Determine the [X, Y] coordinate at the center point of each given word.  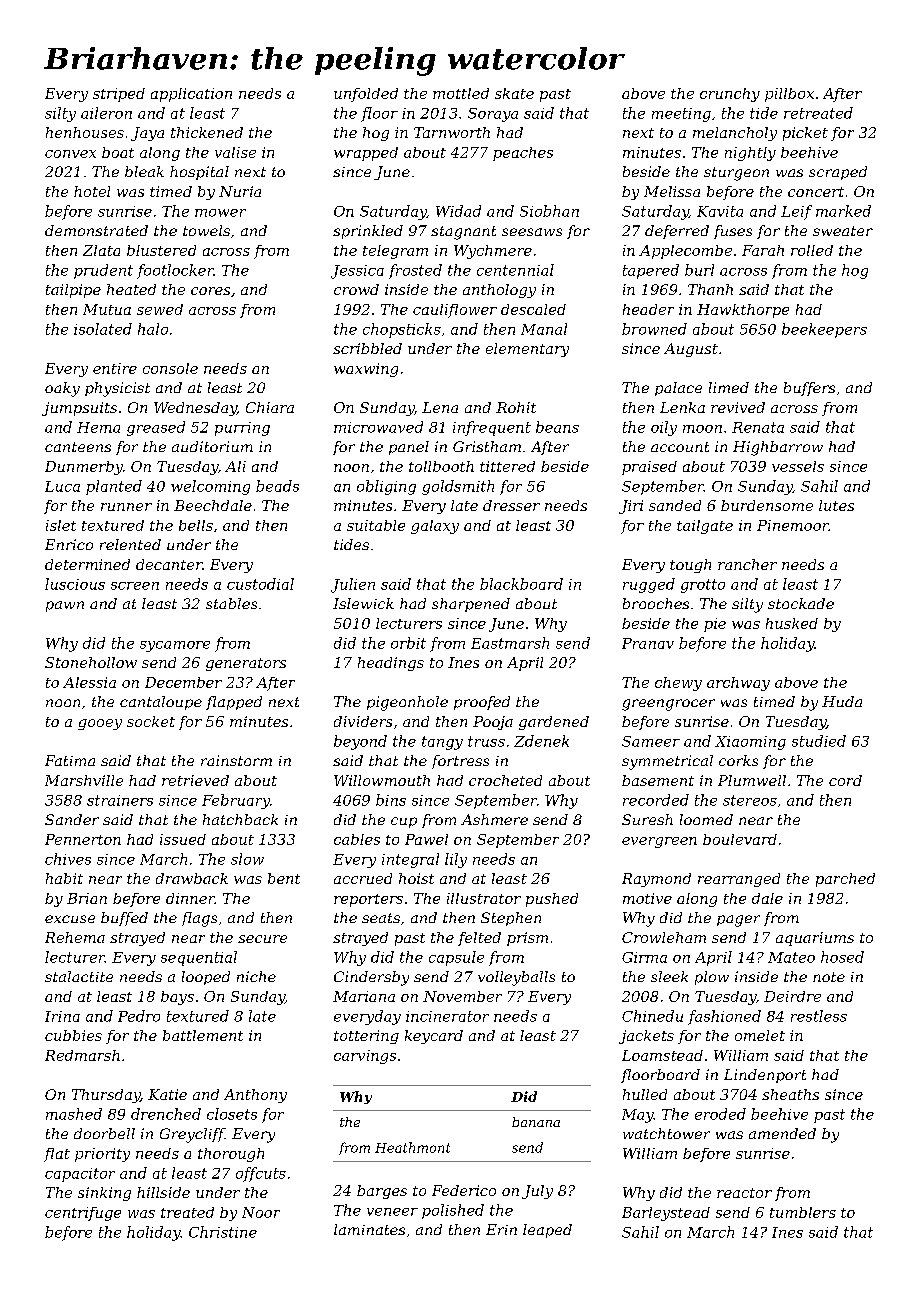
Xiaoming [750, 743]
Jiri [631, 507]
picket [805, 134]
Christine [223, 1232]
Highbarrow [778, 448]
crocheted [505, 780]
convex [70, 154]
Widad [458, 211]
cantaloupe [161, 703]
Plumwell [752, 780]
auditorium [212, 446]
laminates [369, 1229]
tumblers [803, 1212]
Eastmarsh [510, 643]
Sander [72, 819]
